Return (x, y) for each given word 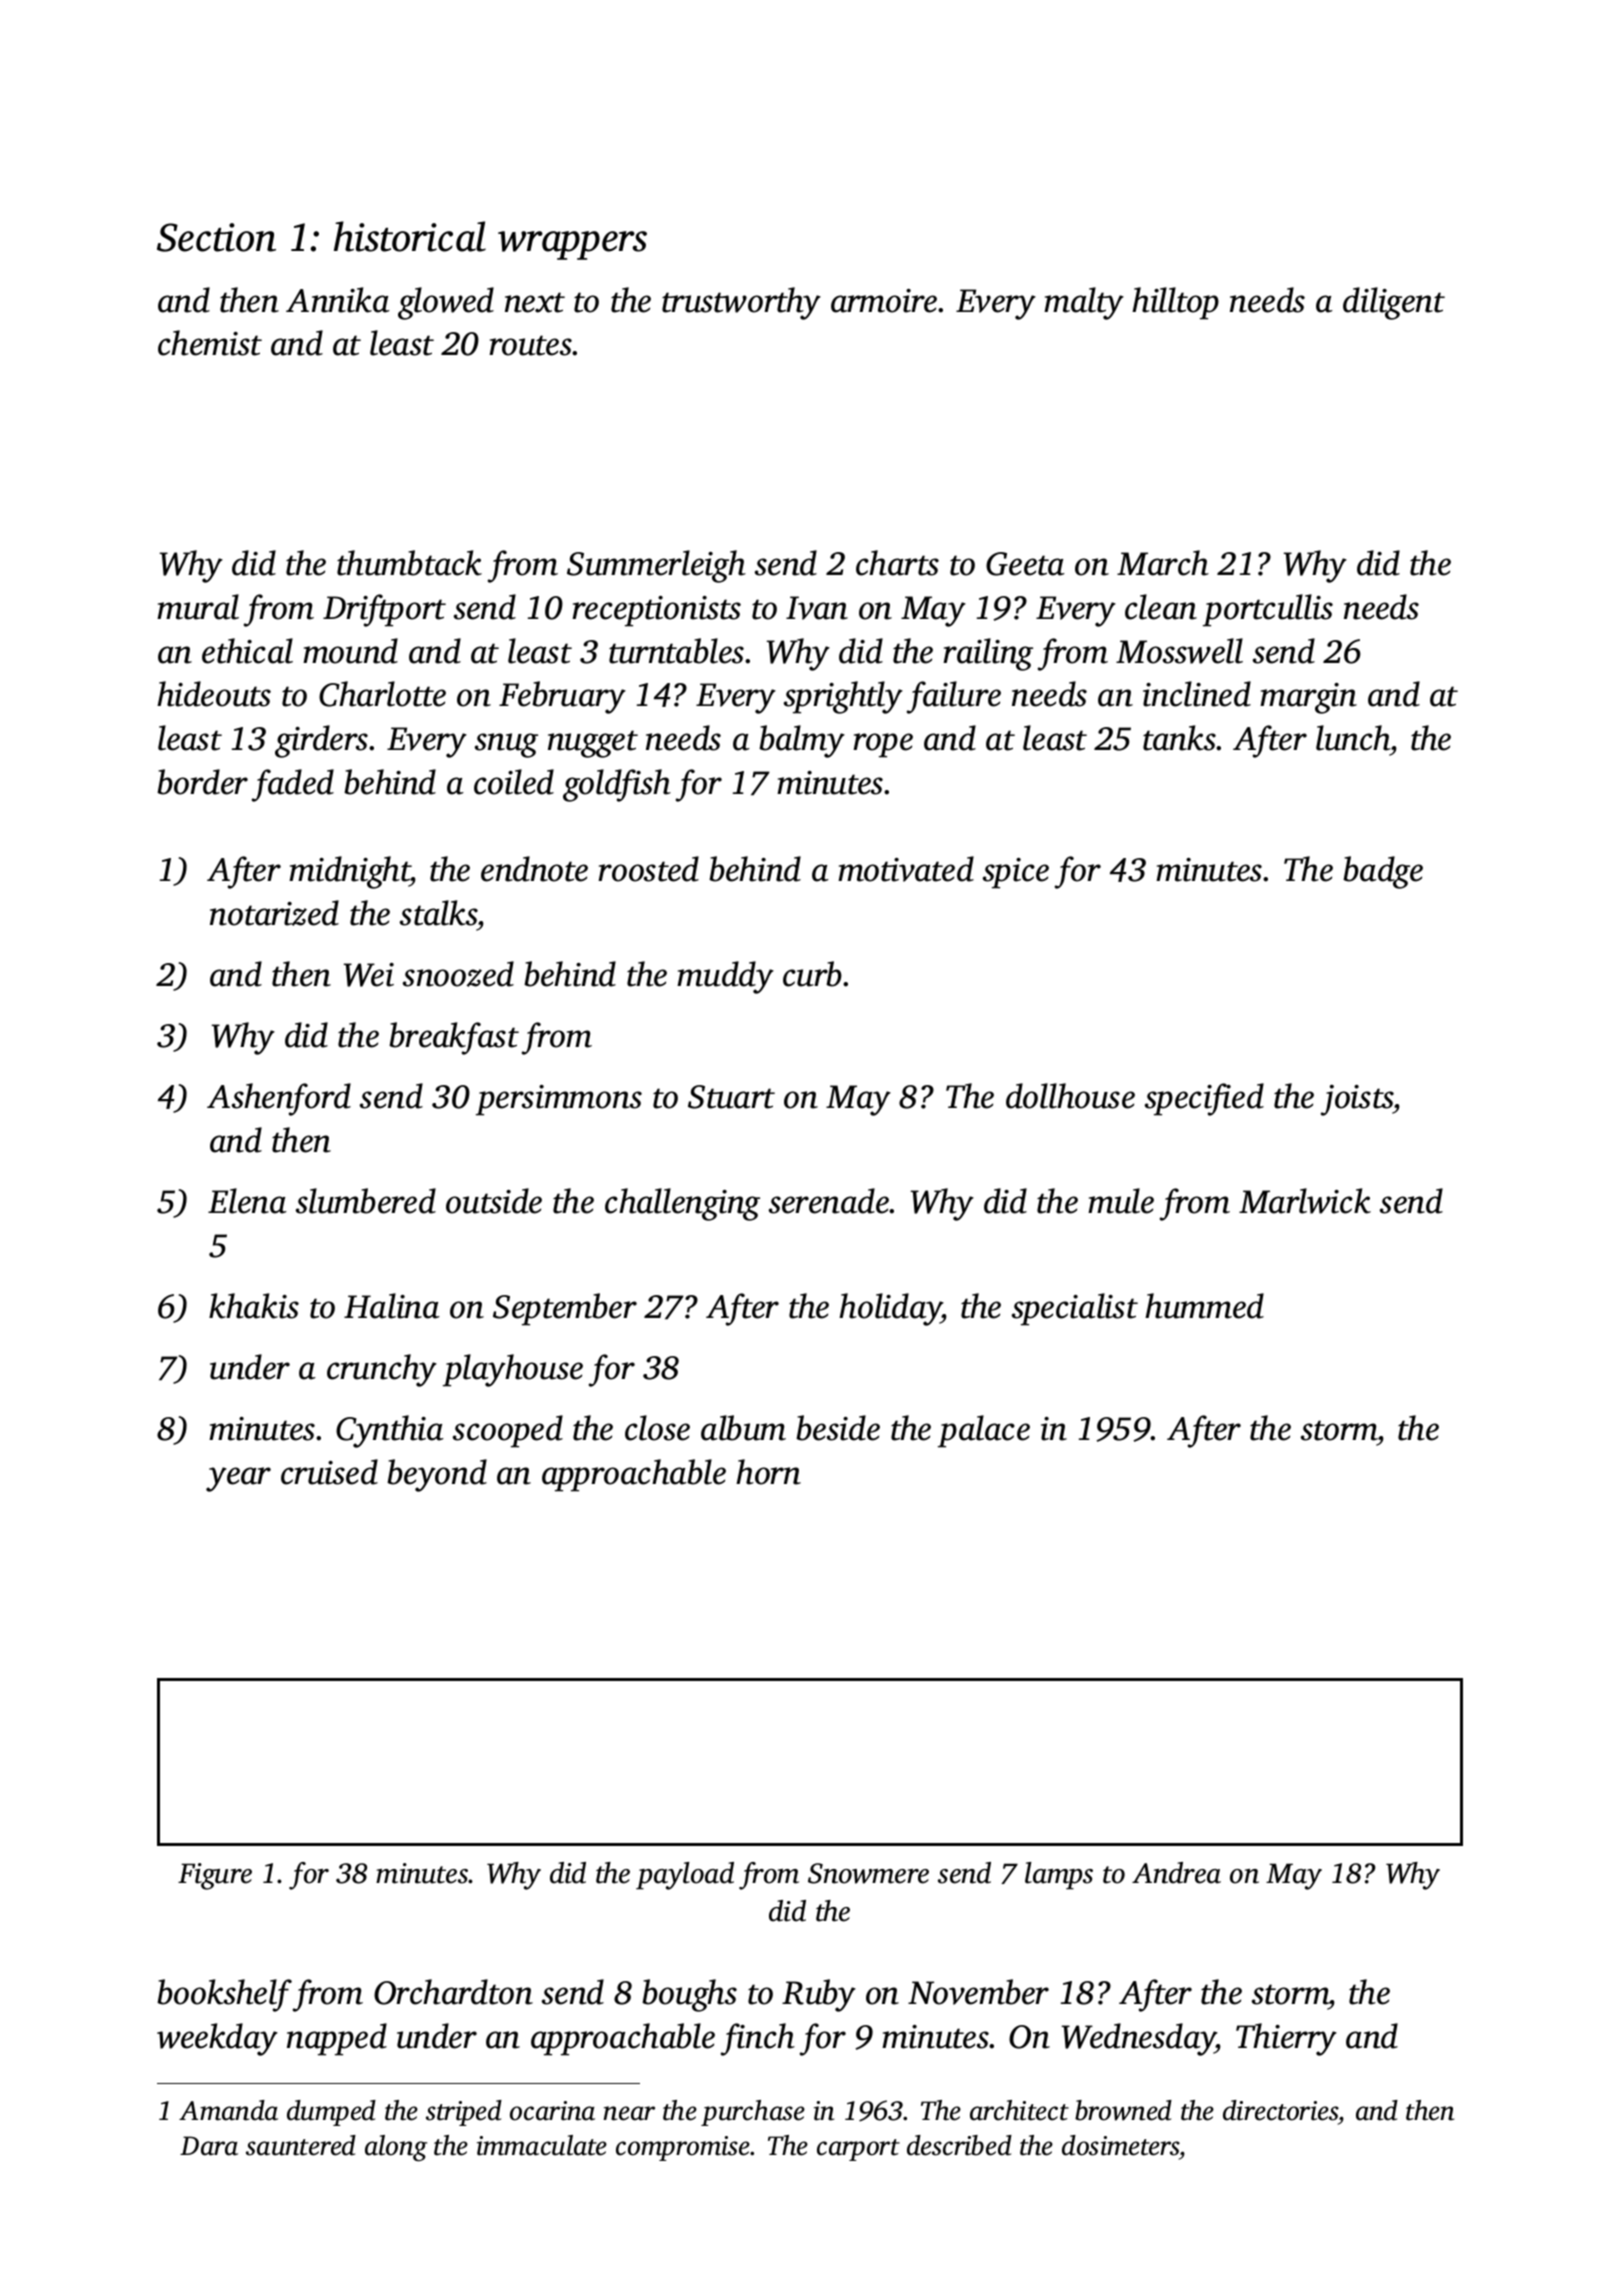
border (202, 782)
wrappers (572, 245)
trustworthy (741, 303)
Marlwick (1305, 1201)
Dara (209, 2146)
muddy (725, 977)
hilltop (1175, 303)
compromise (683, 2148)
